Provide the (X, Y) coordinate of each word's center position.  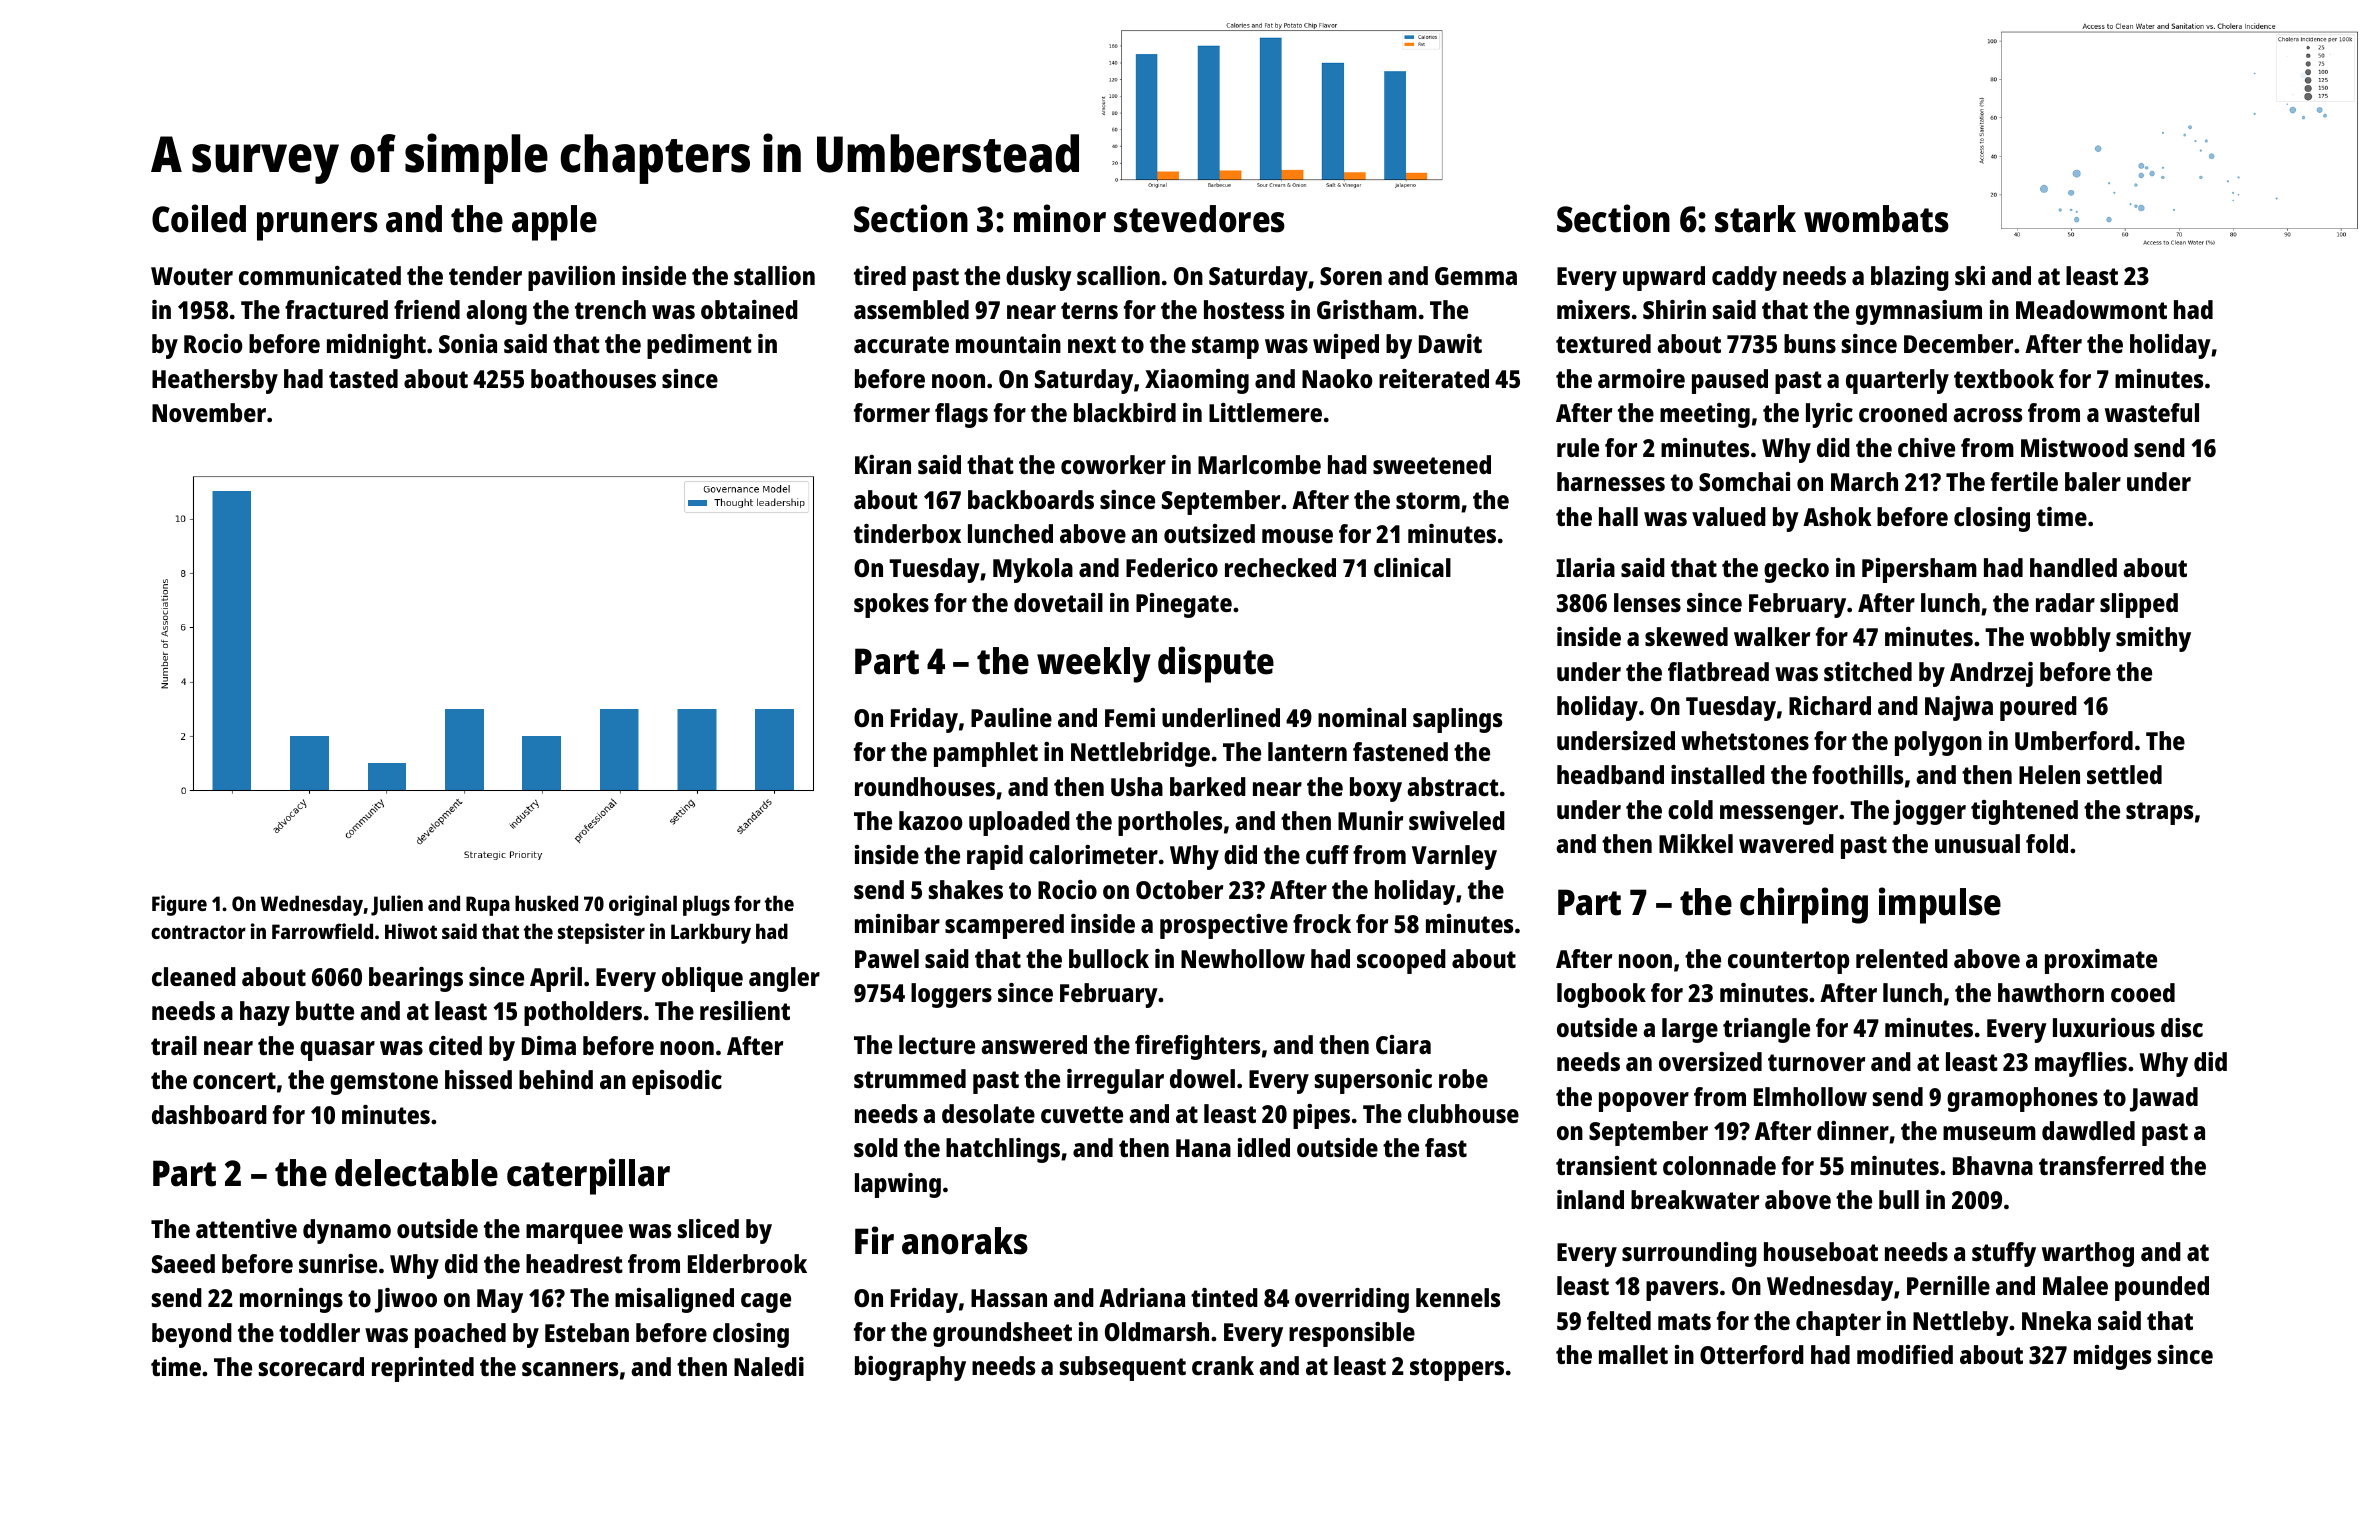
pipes (1321, 1116)
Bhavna (1993, 1165)
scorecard (311, 1366)
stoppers (1457, 1369)
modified (1905, 1354)
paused (1730, 381)
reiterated (1434, 378)
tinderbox (907, 533)
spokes (891, 605)
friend (427, 309)
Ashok (1837, 516)
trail (174, 1045)
